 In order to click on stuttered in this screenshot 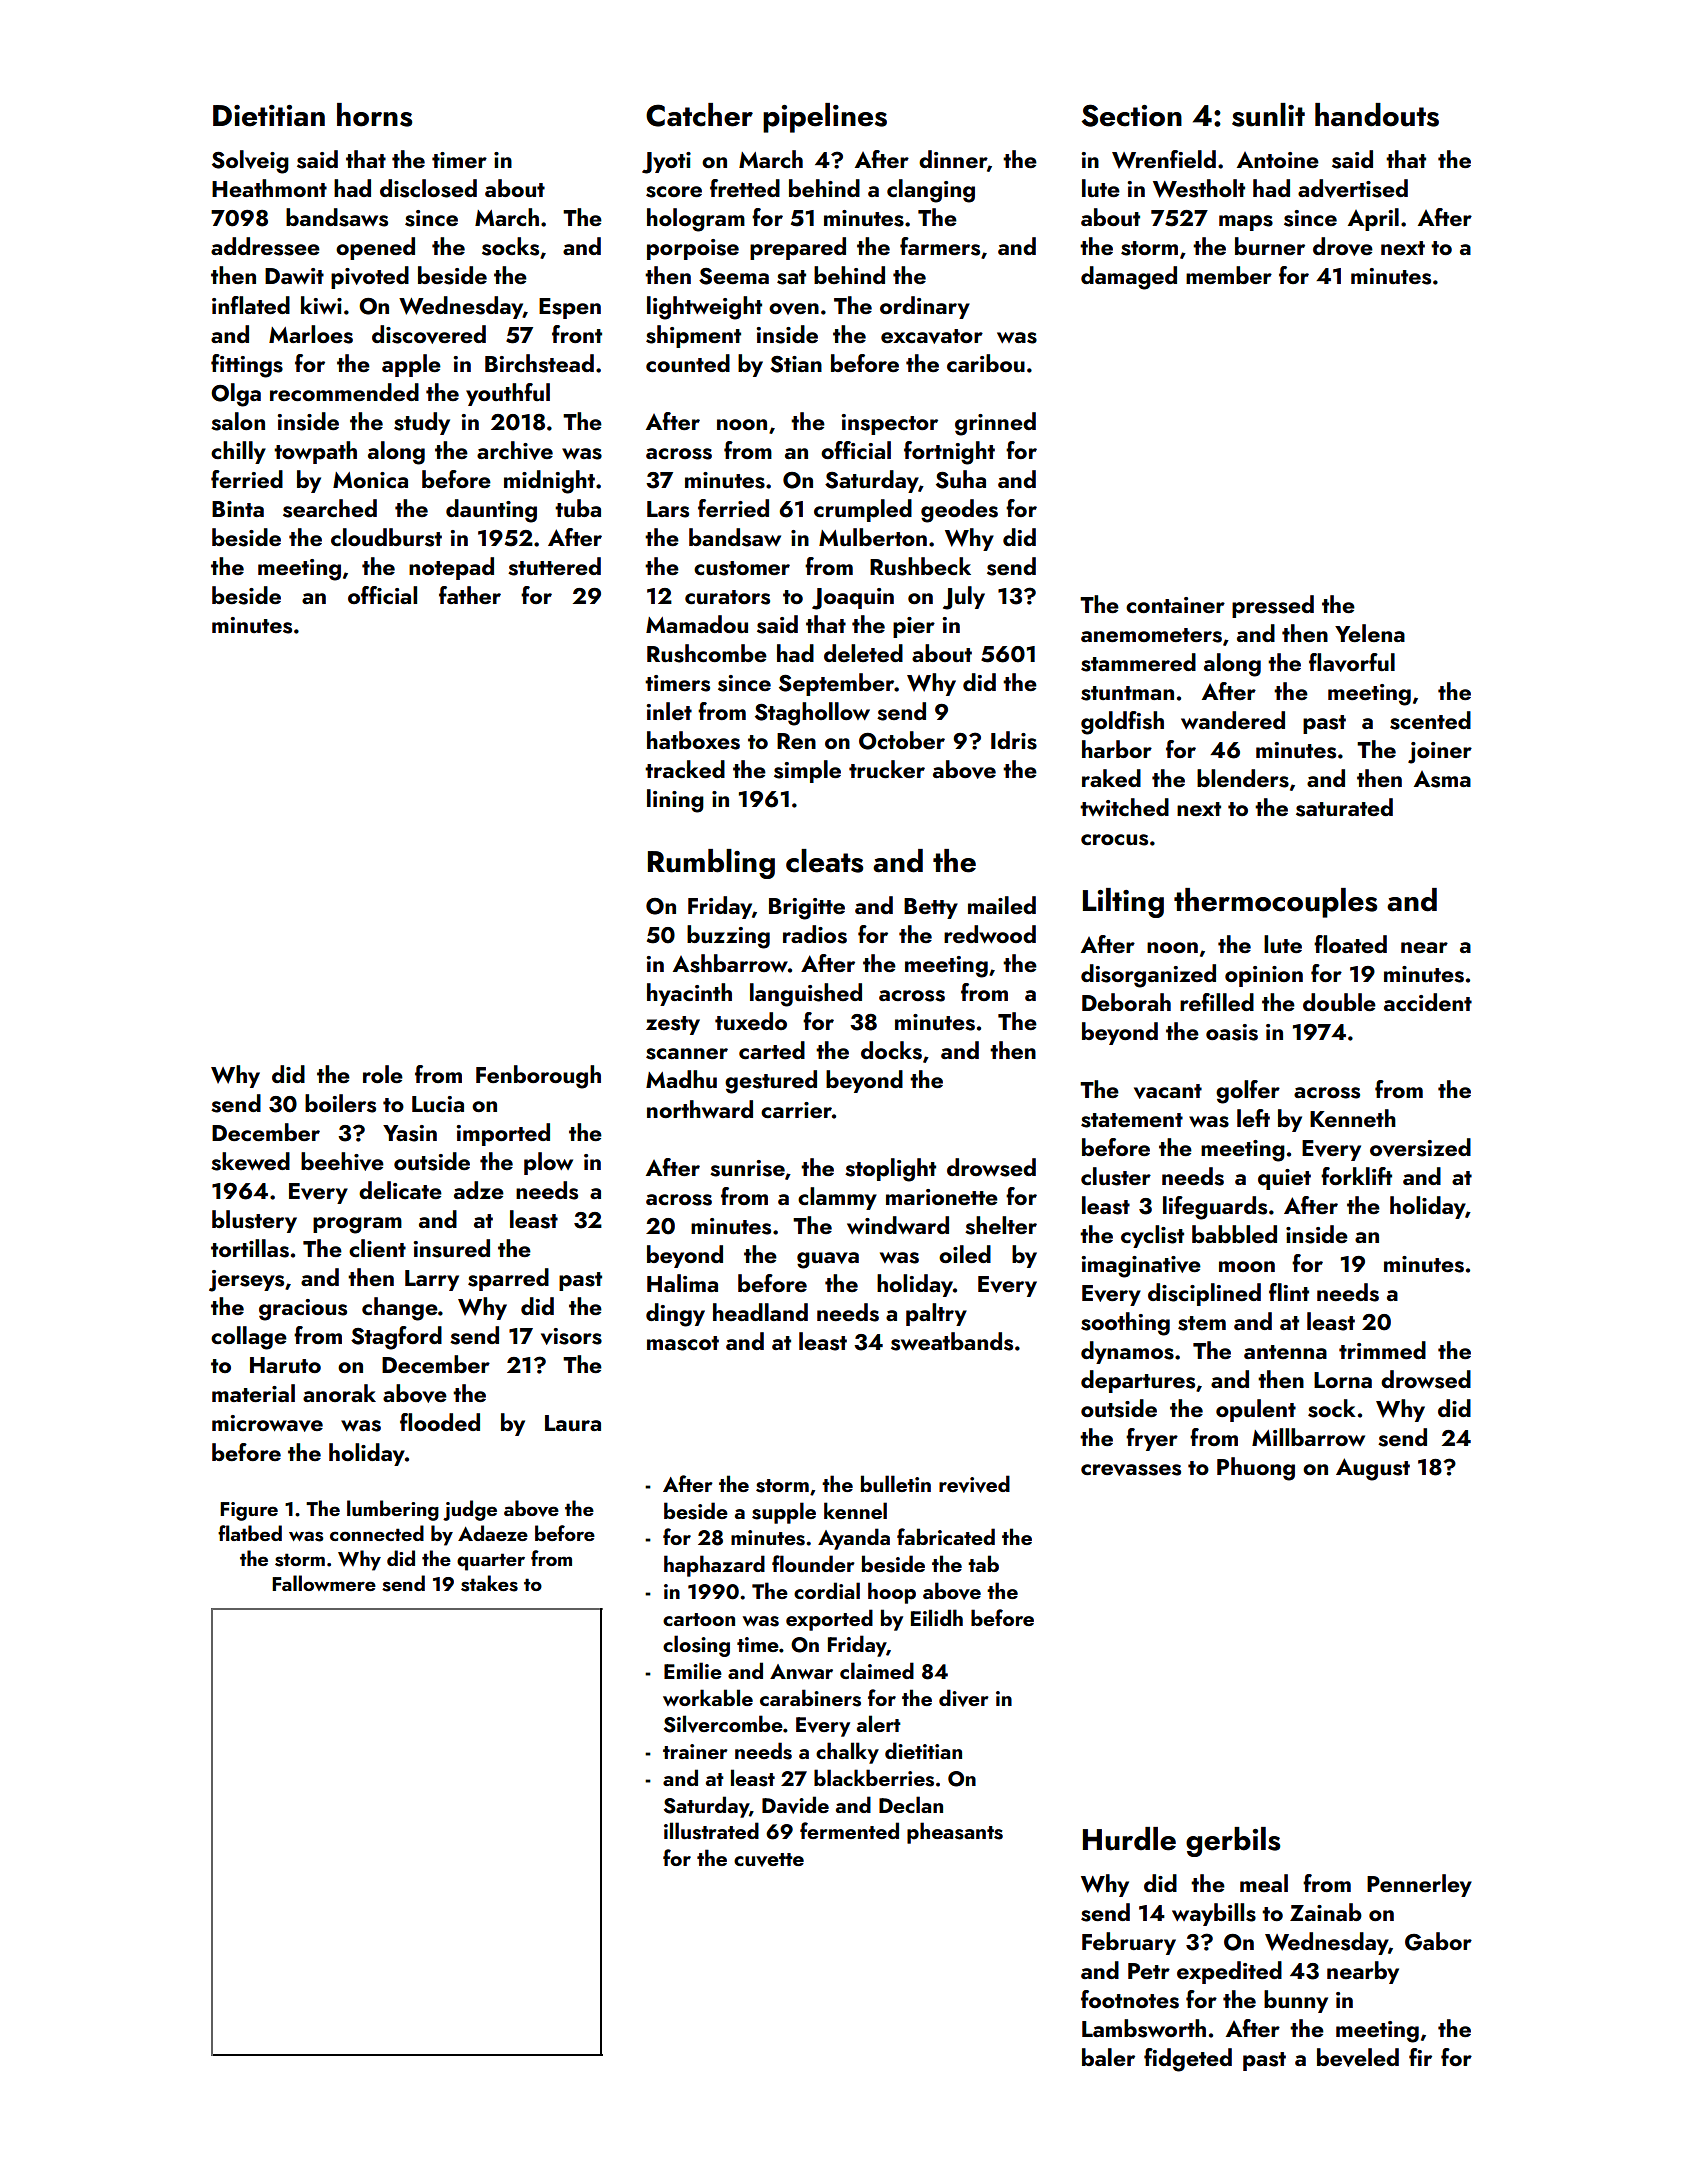, I will do `click(554, 566)`.
